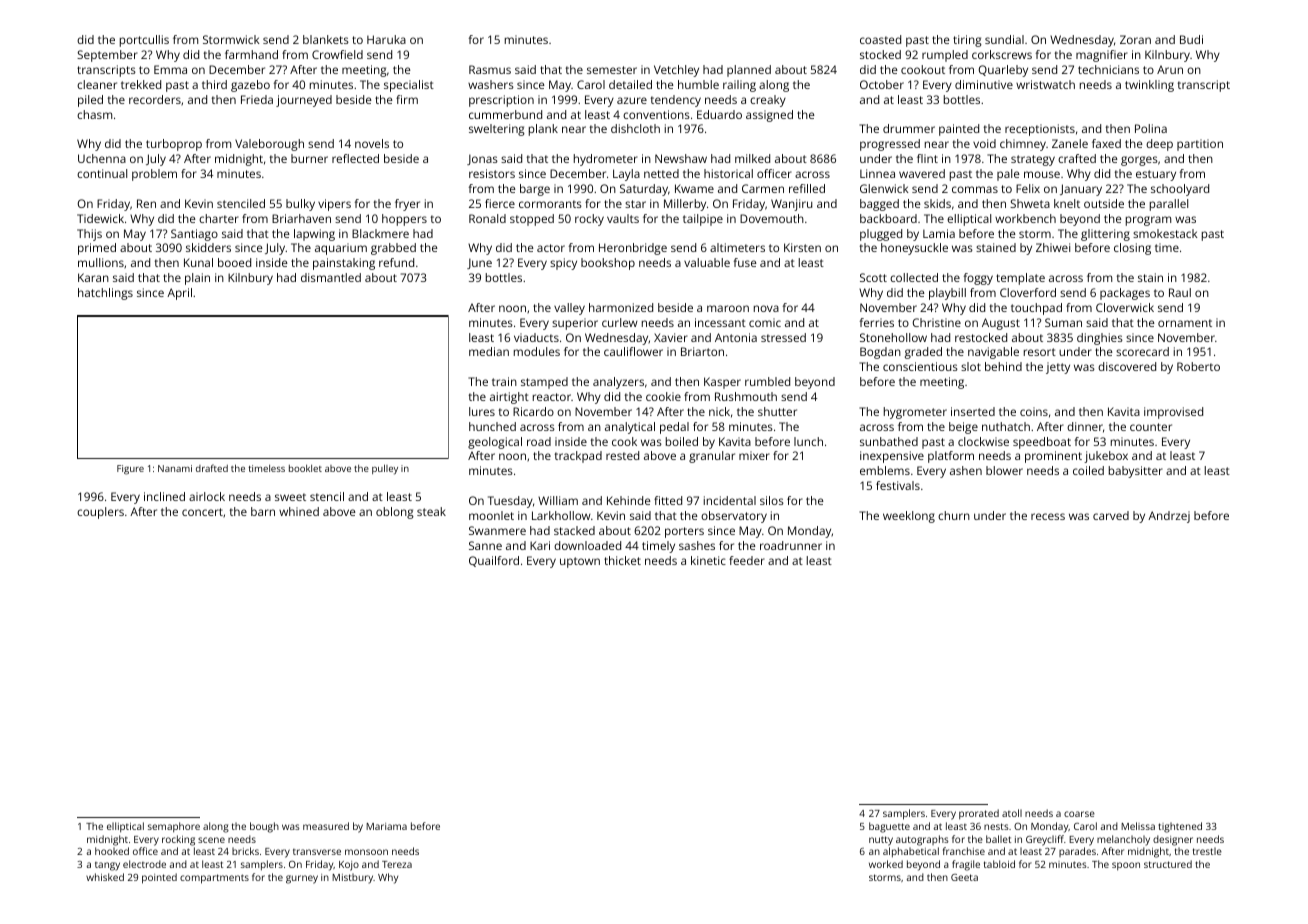 The image size is (1308, 924). What do you see at coordinates (130, 470) in the screenshot?
I see `Figure` at bounding box center [130, 470].
